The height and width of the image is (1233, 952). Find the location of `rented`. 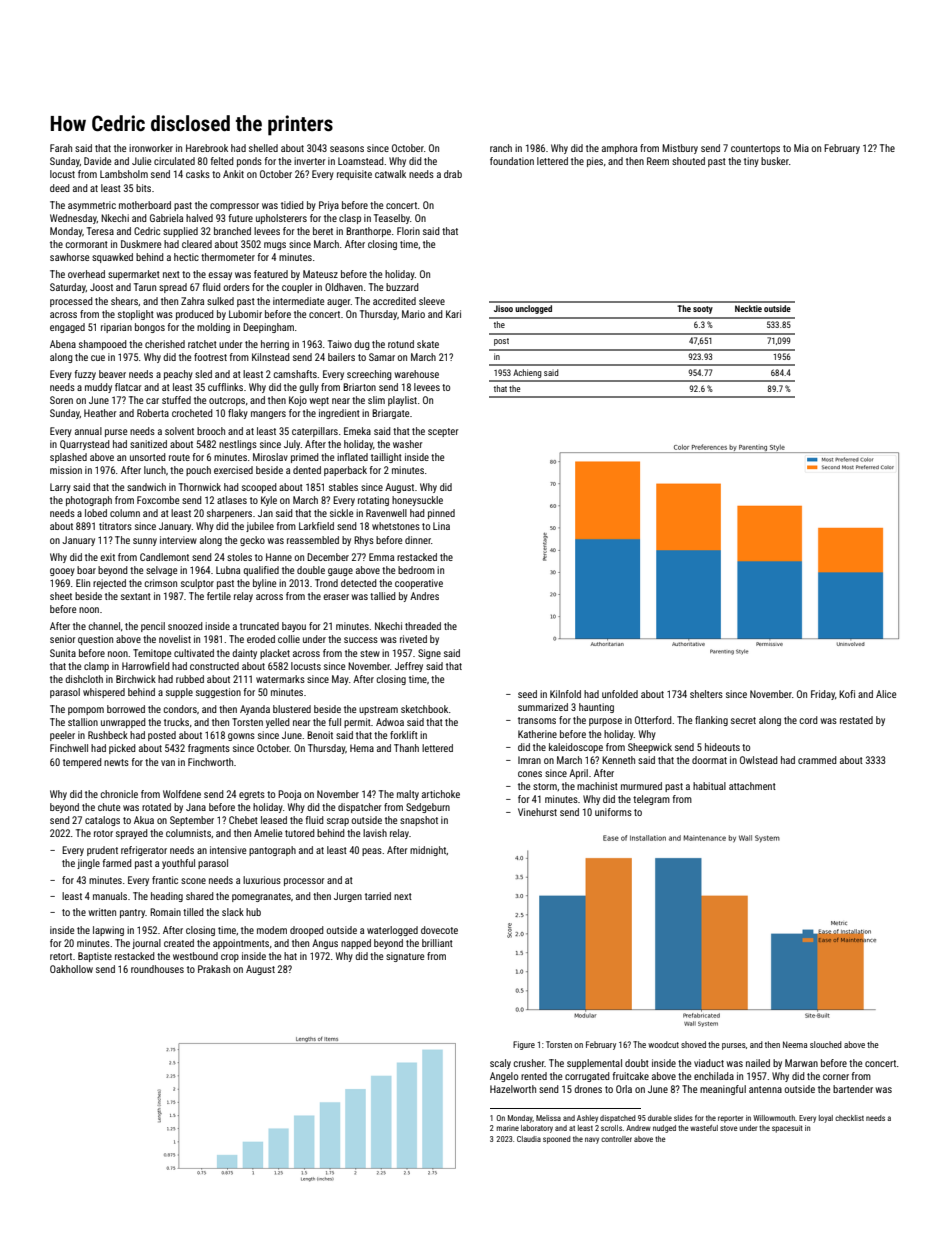

rented is located at coordinates (534, 1076).
